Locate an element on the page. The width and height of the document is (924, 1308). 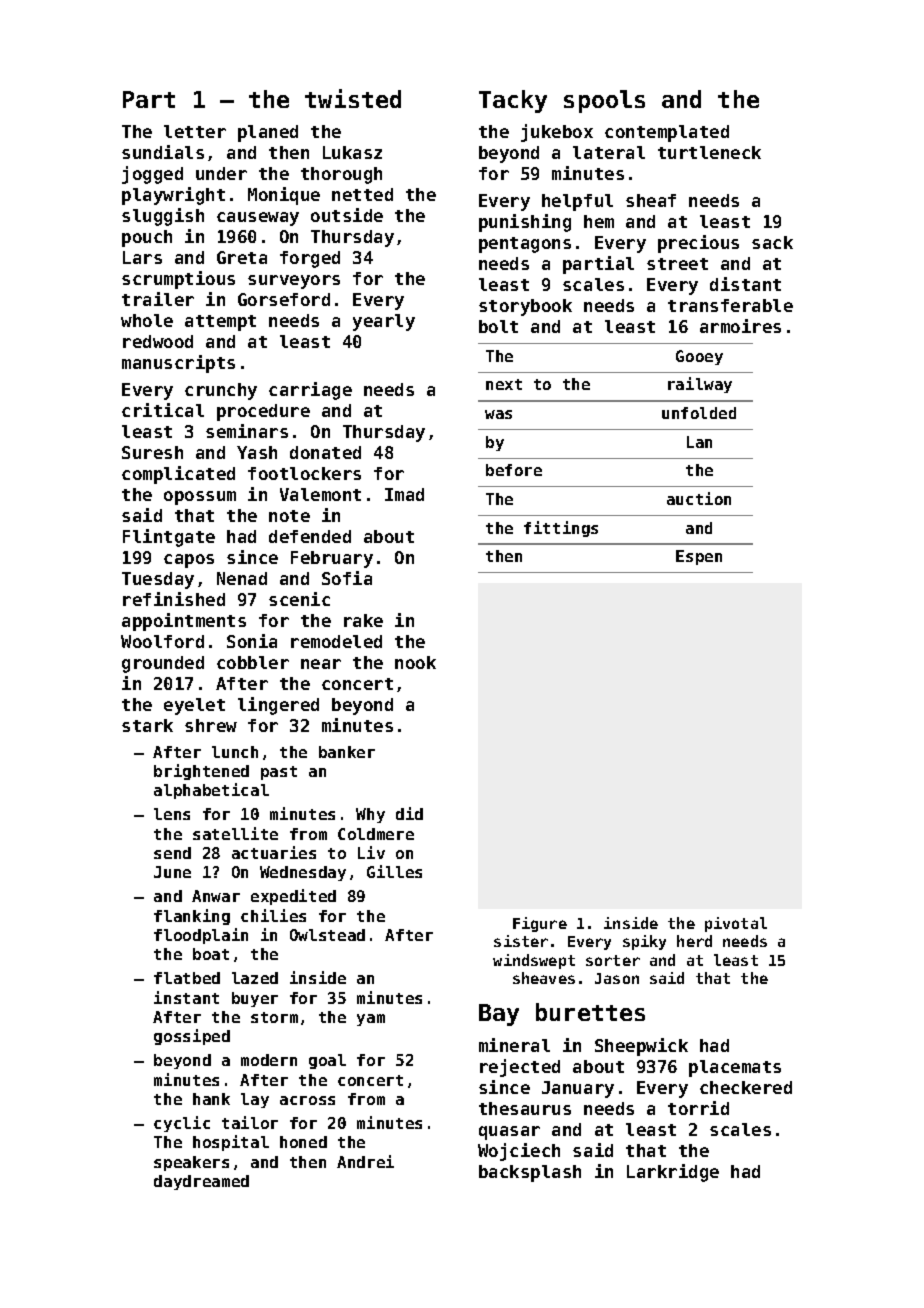
twisted is located at coordinates (353, 98).
